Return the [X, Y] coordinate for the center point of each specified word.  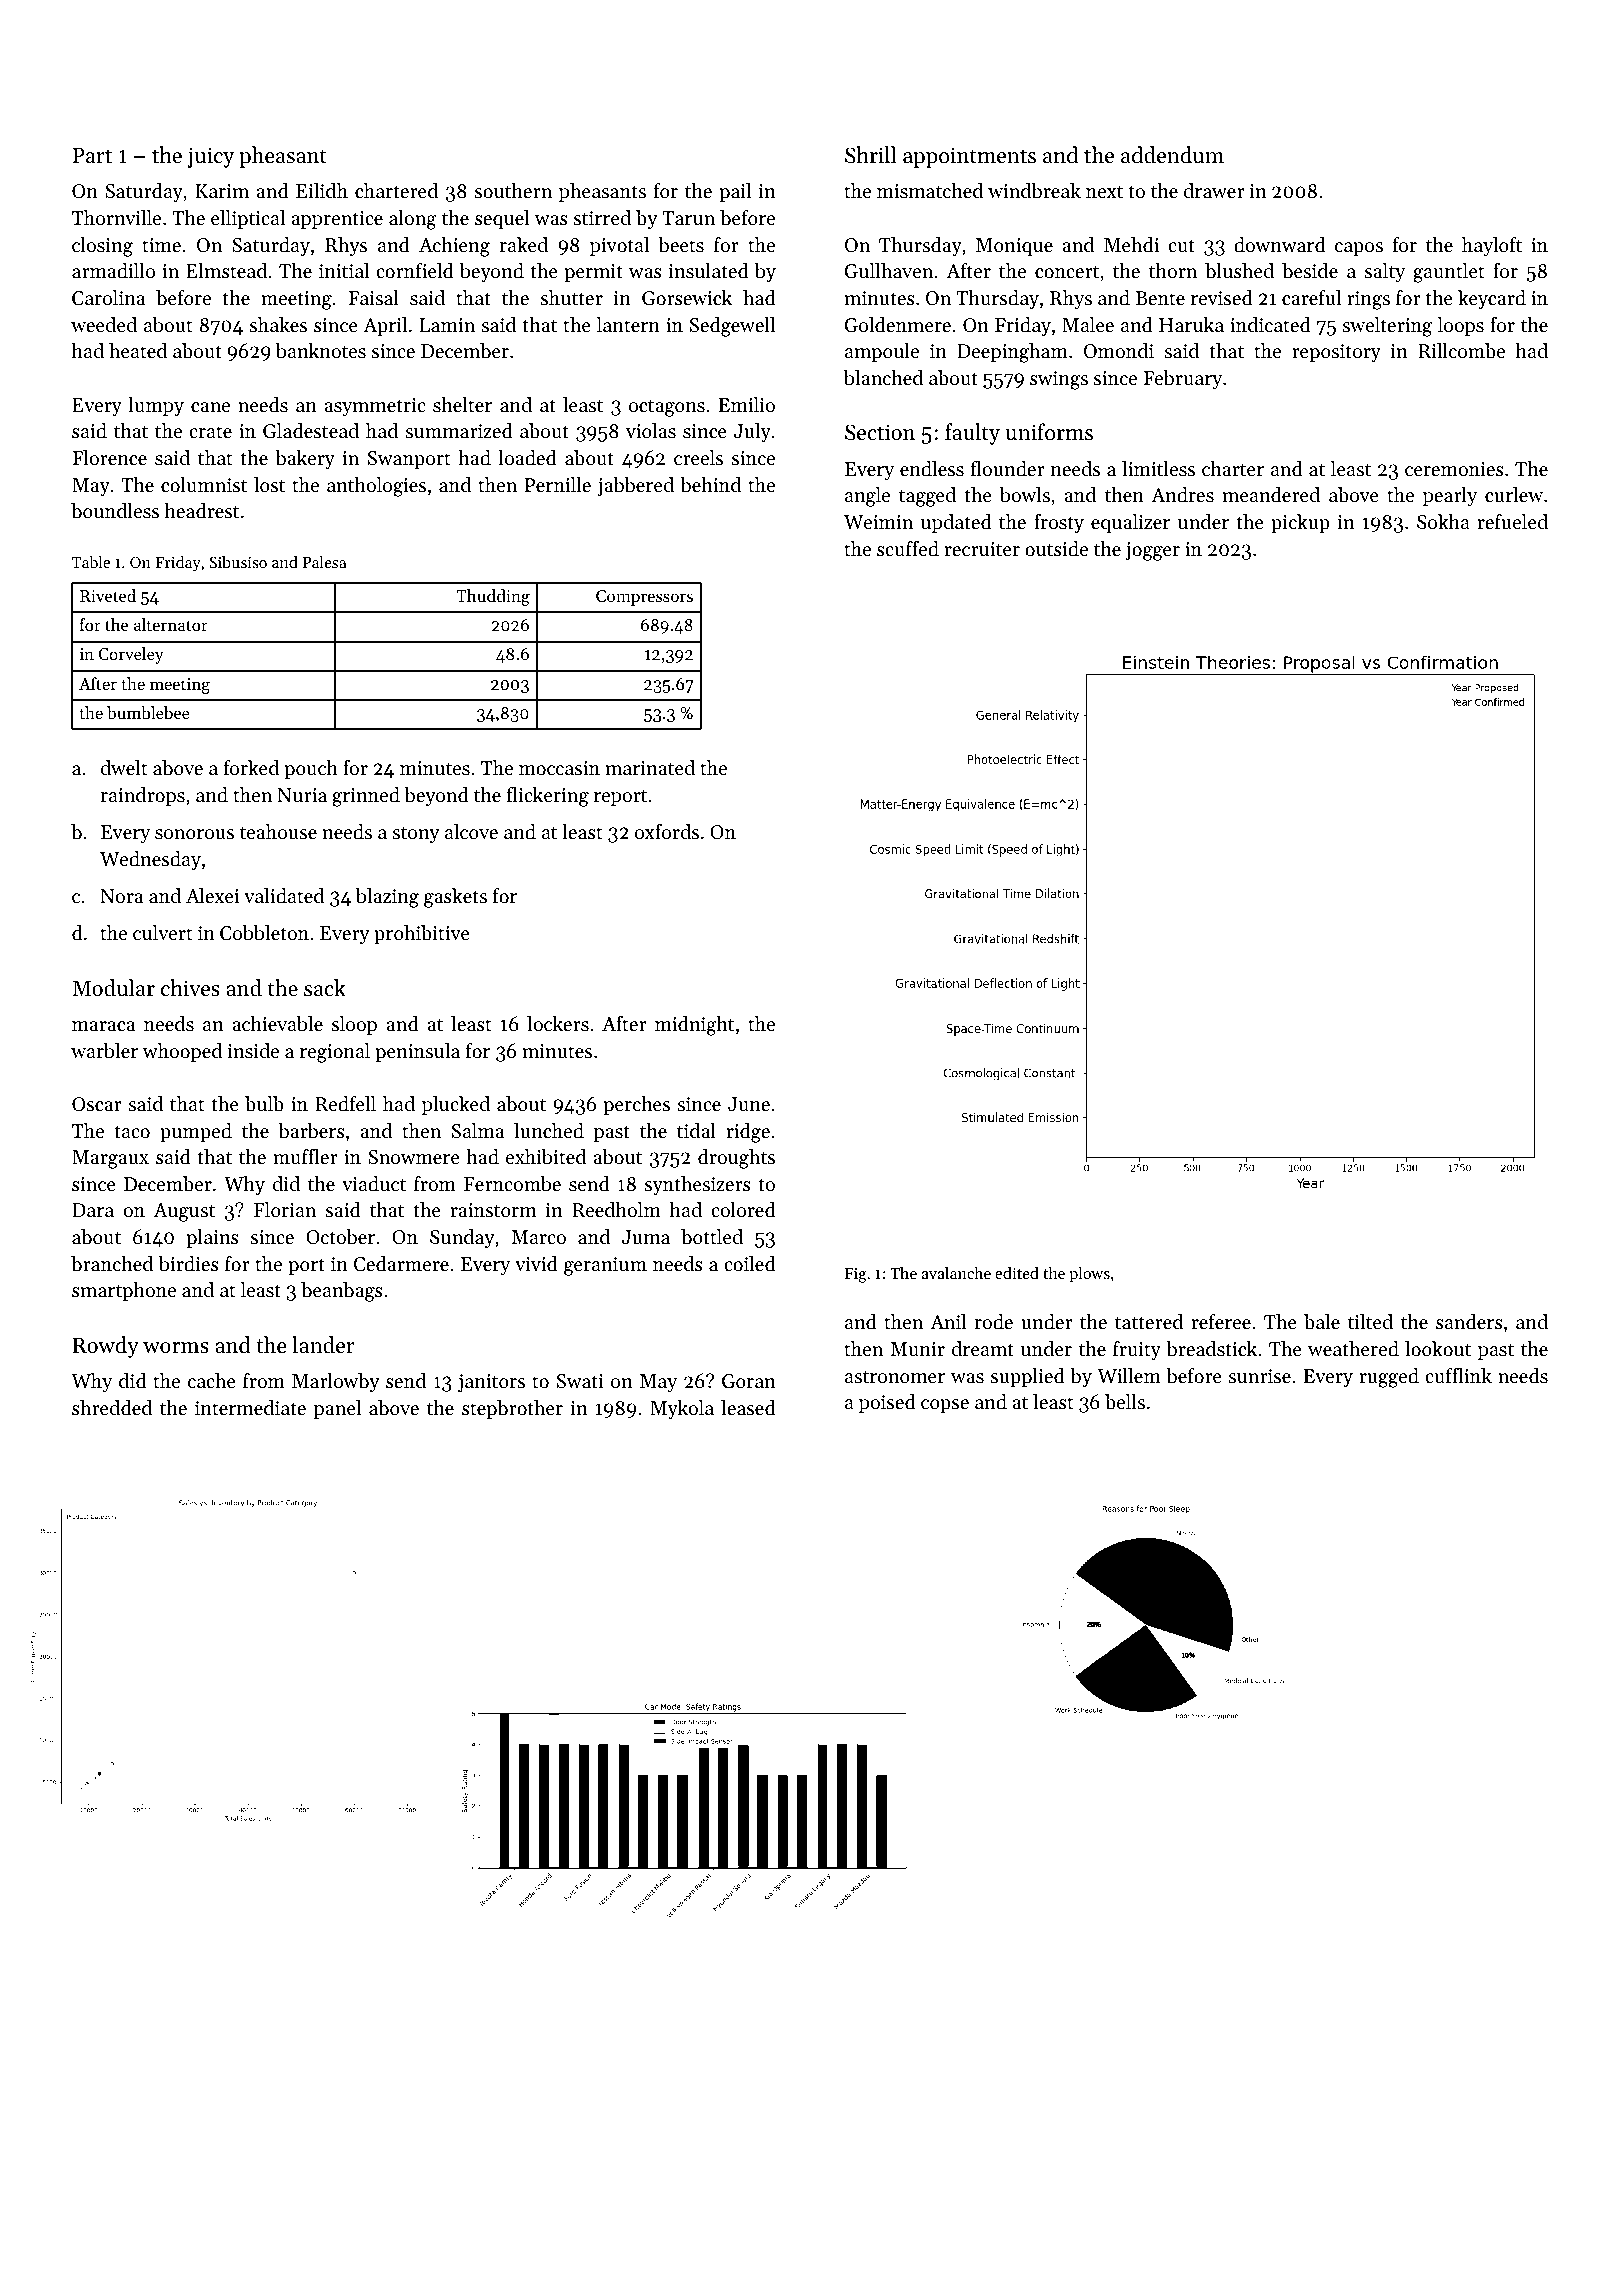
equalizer [1130, 524]
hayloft [1492, 247]
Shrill [871, 155]
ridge [748, 1133]
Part [92, 155]
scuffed [908, 549]
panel [337, 1409]
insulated [709, 271]
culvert [163, 933]
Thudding [493, 597]
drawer [1214, 190]
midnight [694, 1026]
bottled [712, 1237]
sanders [1469, 1322]
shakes [278, 325]
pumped [196, 1132]
